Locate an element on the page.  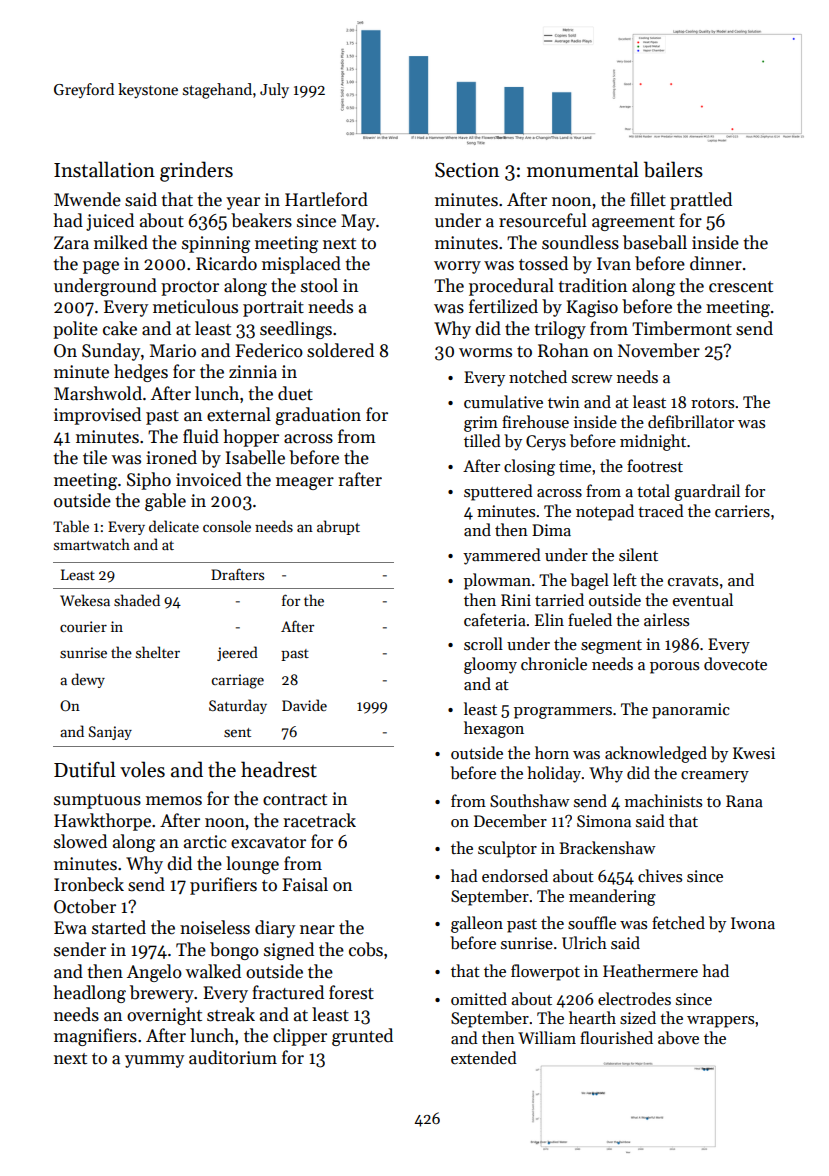
cravats is located at coordinates (693, 581).
